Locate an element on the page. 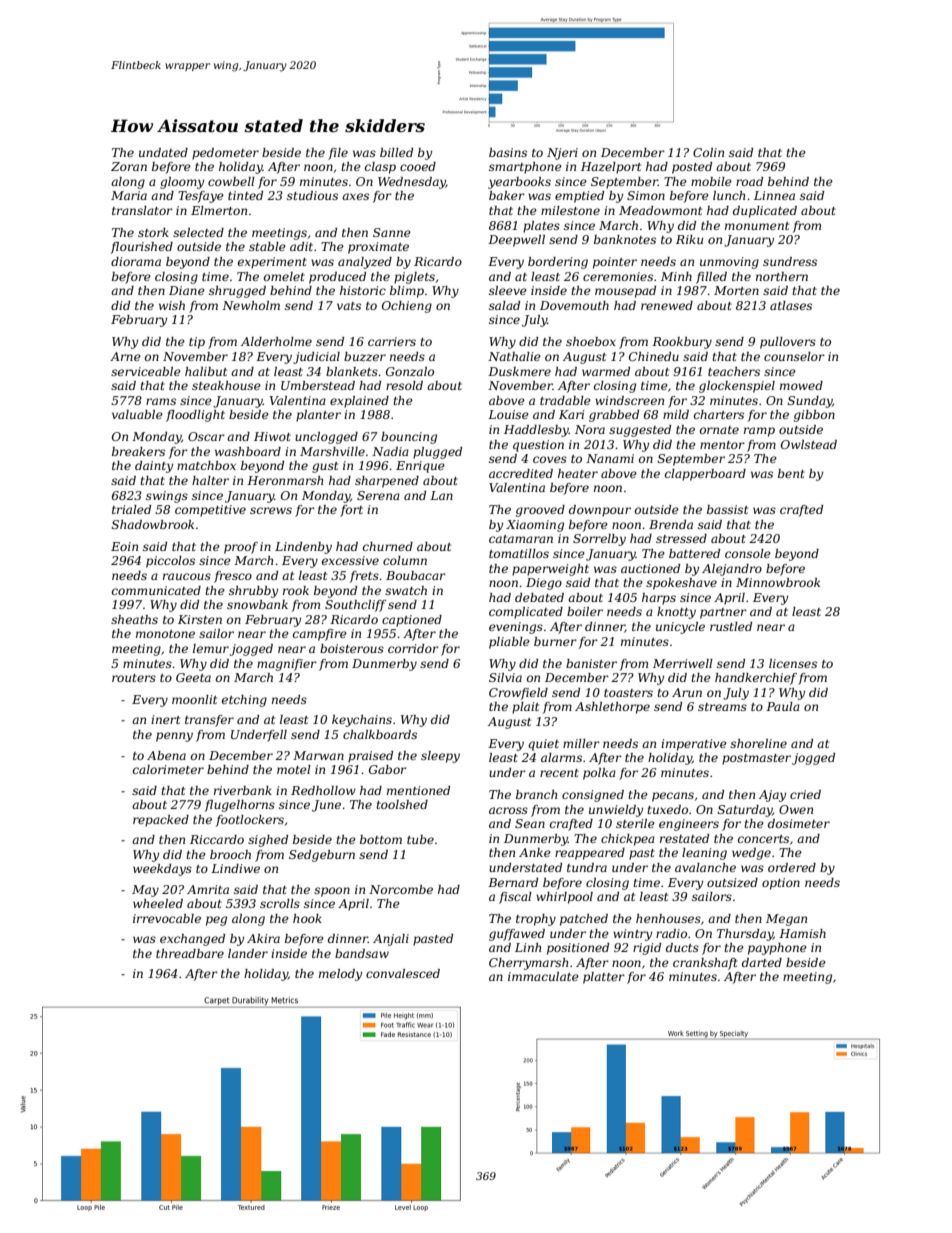  trialed is located at coordinates (131, 509).
